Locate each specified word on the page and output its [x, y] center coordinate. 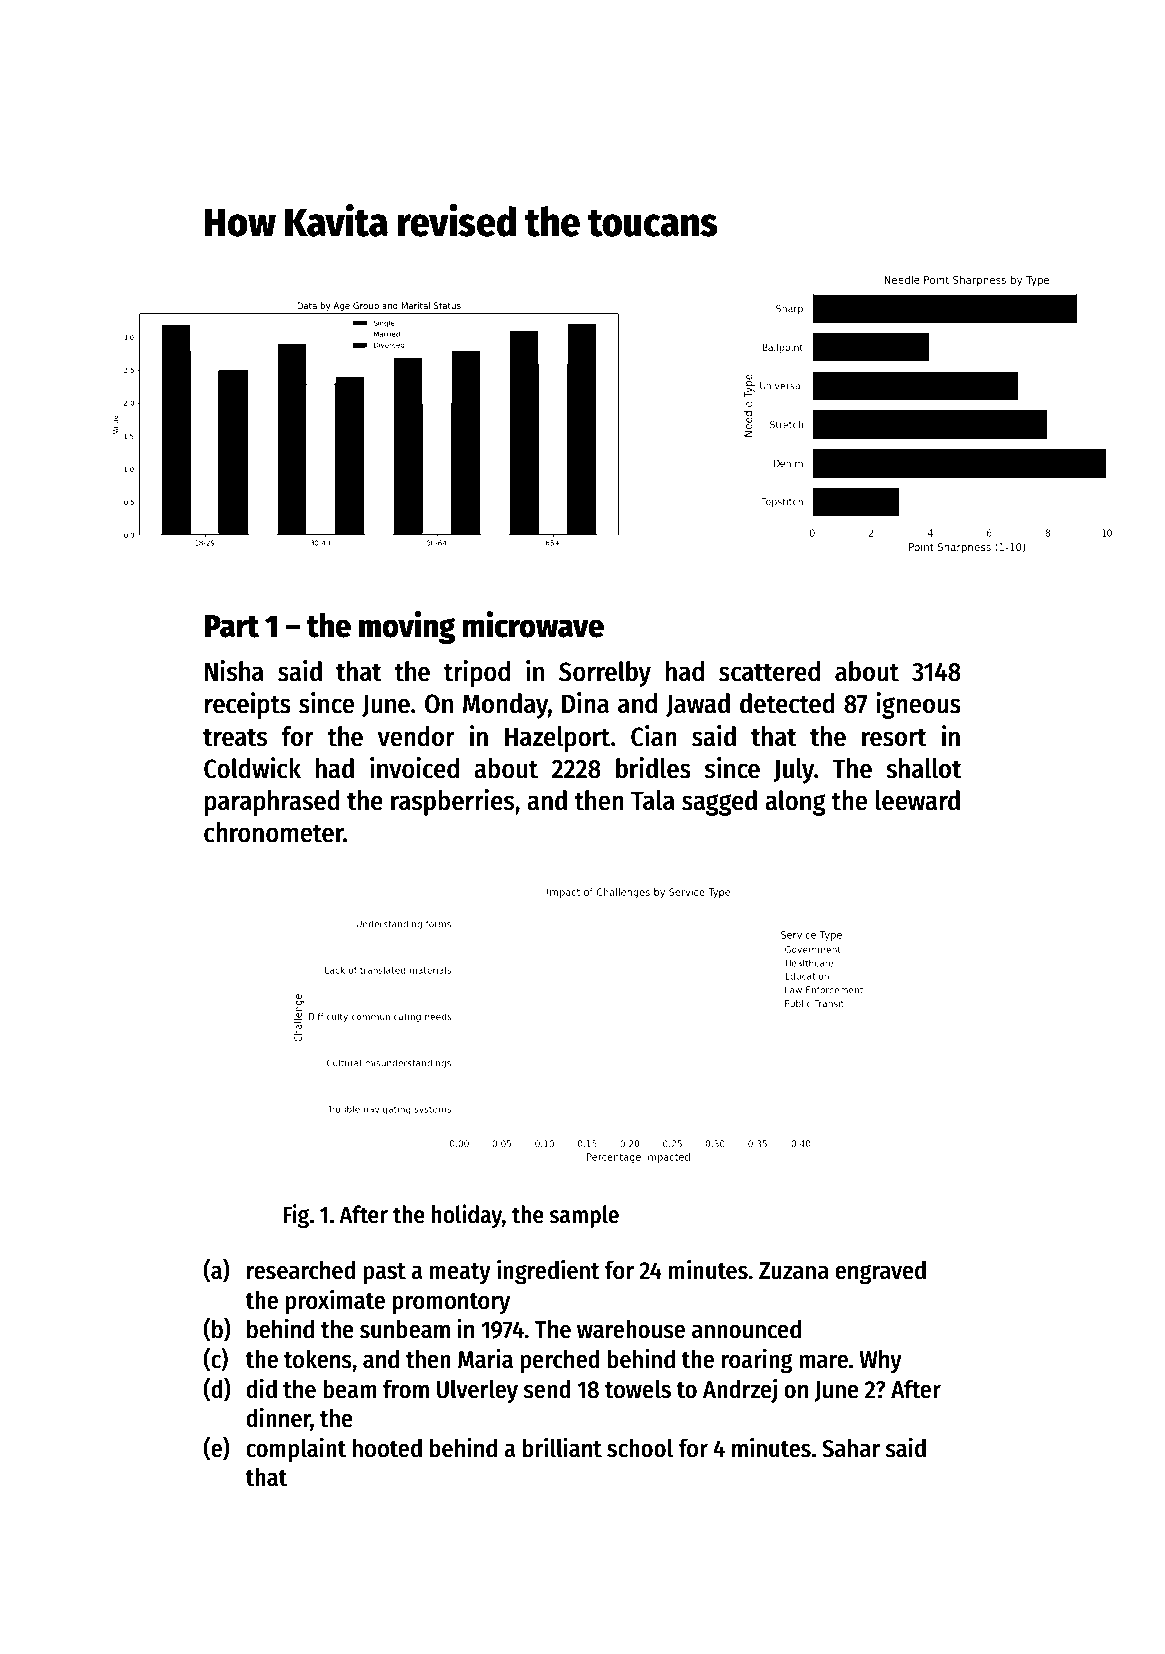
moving [407, 627]
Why [881, 1361]
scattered [769, 671]
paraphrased [272, 803]
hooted [387, 1448]
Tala [653, 800]
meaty [460, 1273]
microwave [533, 624]
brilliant [562, 1447]
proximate [335, 1301]
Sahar [851, 1448]
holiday [467, 1216]
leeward [918, 800]
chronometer [274, 832]
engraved [880, 1272]
